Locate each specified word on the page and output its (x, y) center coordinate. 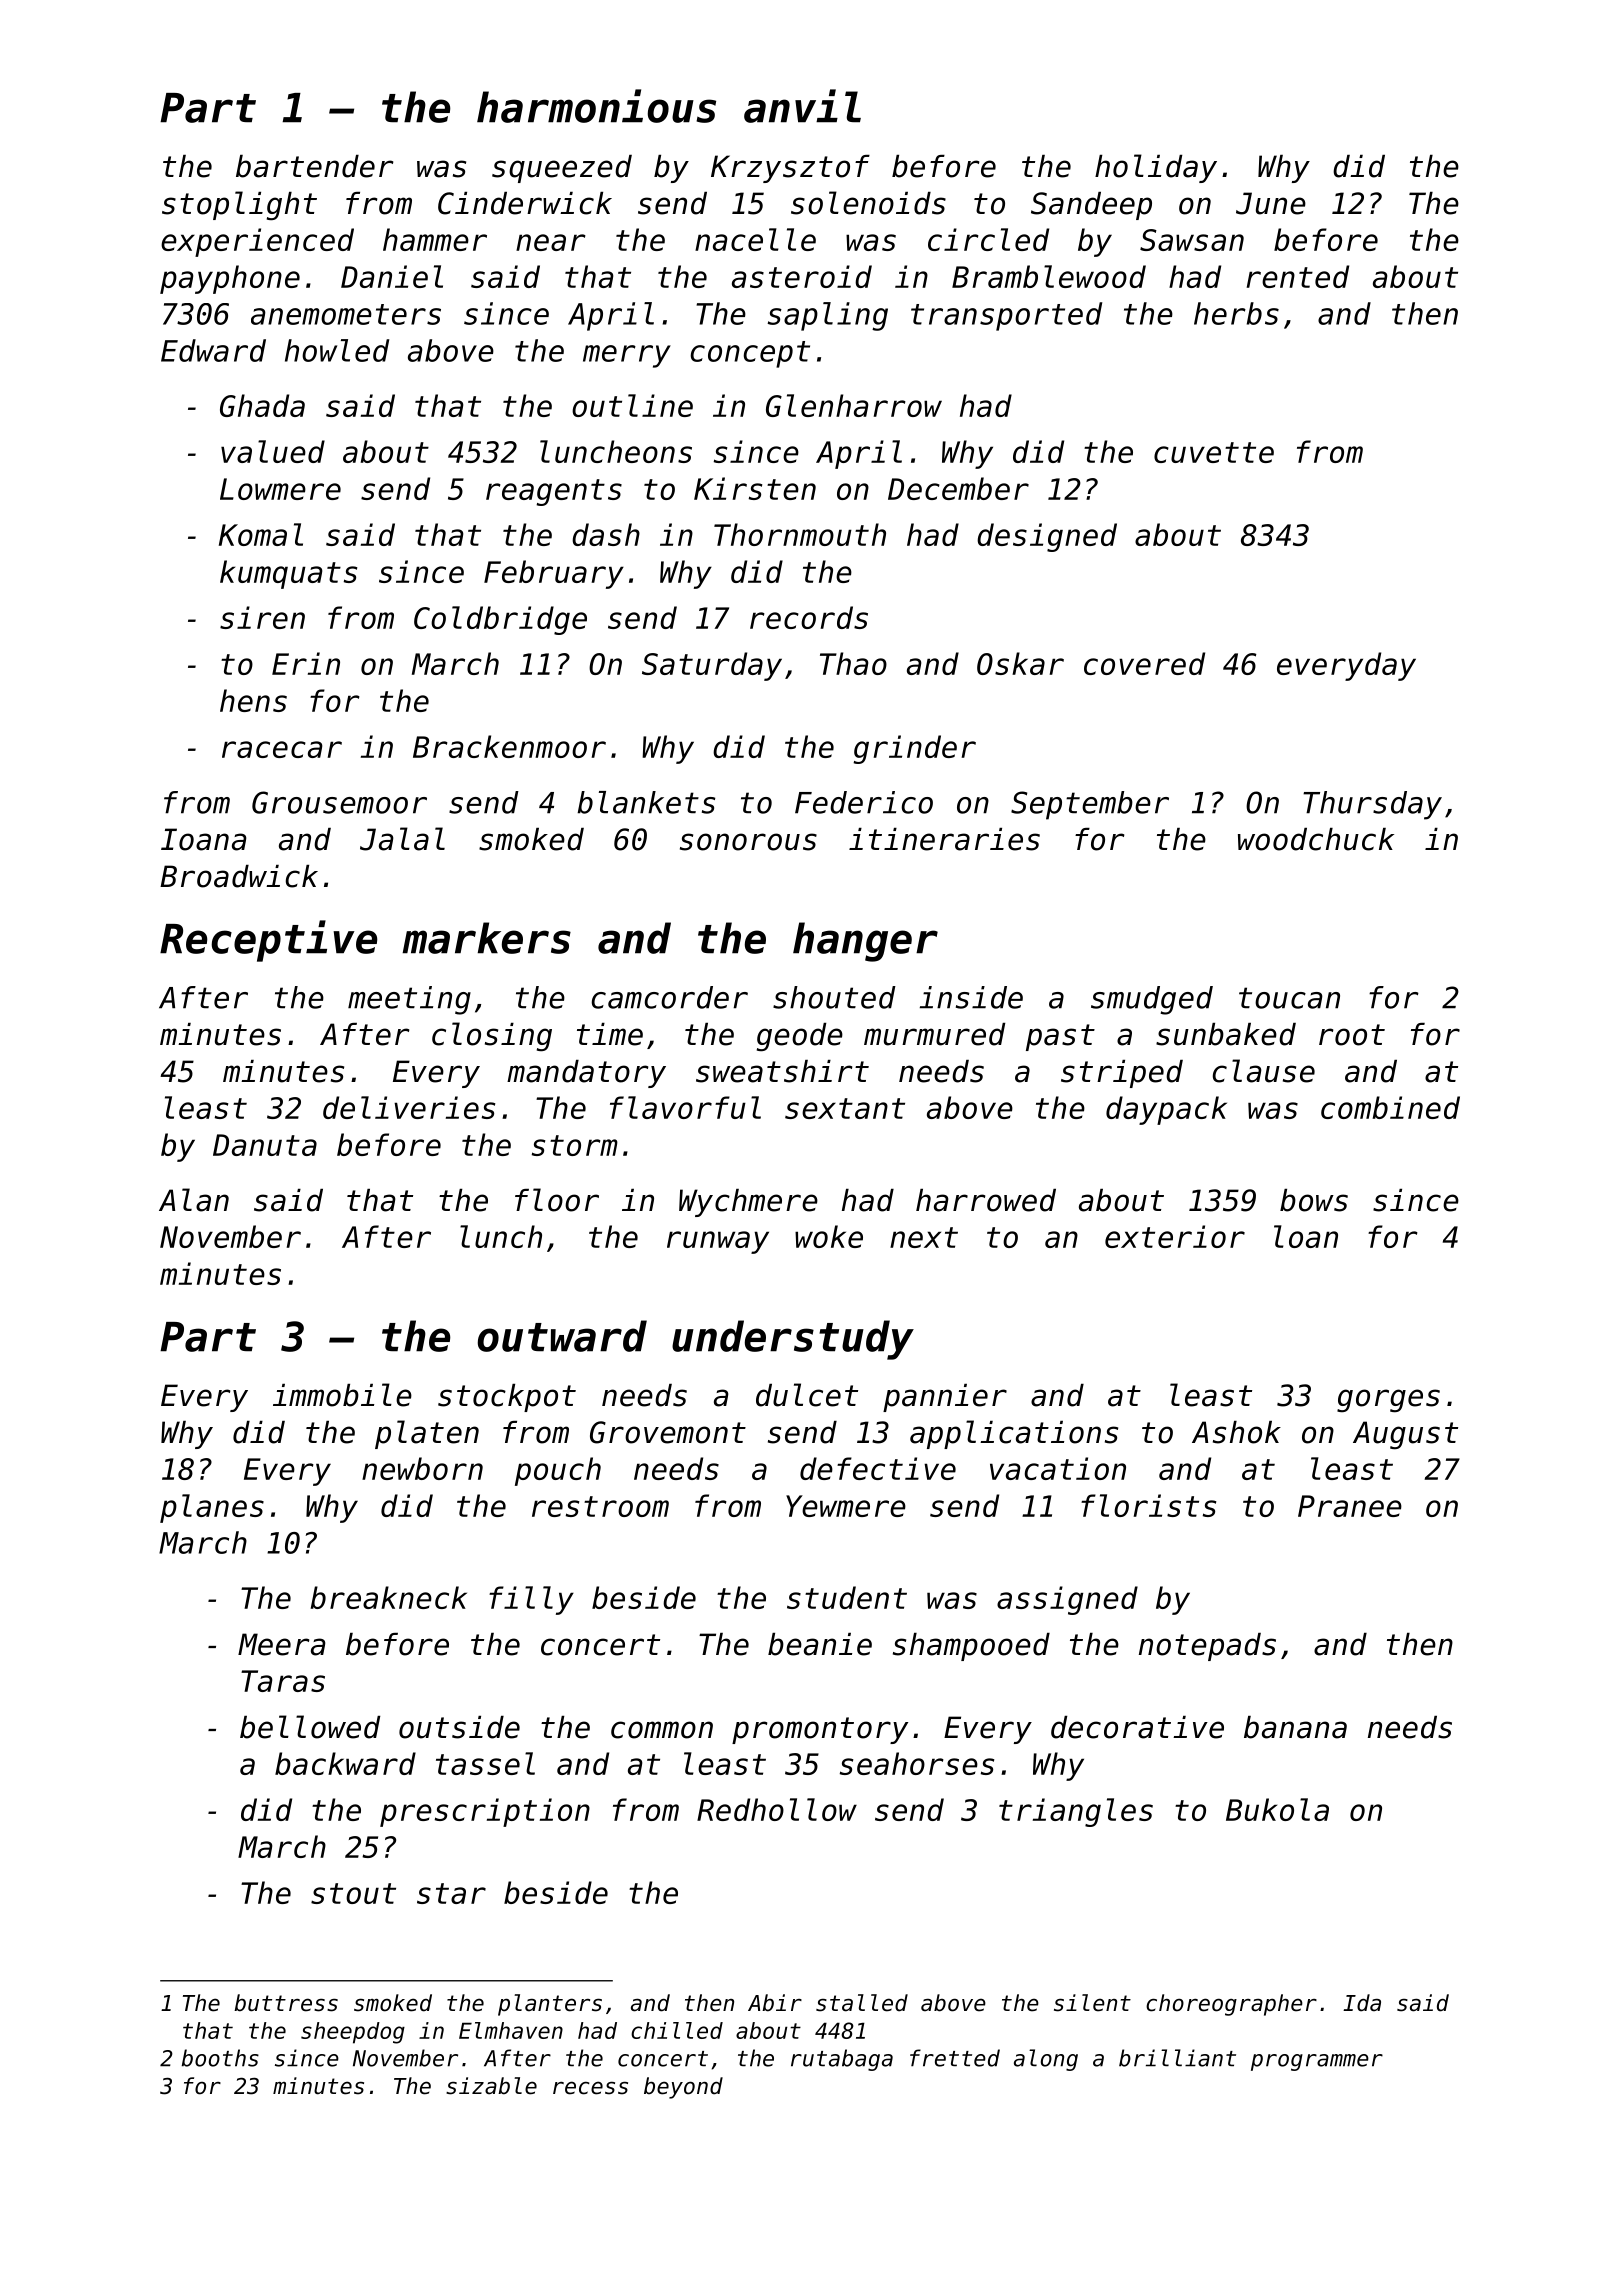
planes (212, 1508)
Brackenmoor (509, 746)
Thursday (1372, 805)
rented (1297, 276)
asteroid (802, 276)
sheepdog (353, 2033)
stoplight (239, 206)
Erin (306, 663)
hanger (865, 942)
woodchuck (1316, 839)
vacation (1058, 1468)
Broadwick (239, 876)
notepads (1207, 1647)
